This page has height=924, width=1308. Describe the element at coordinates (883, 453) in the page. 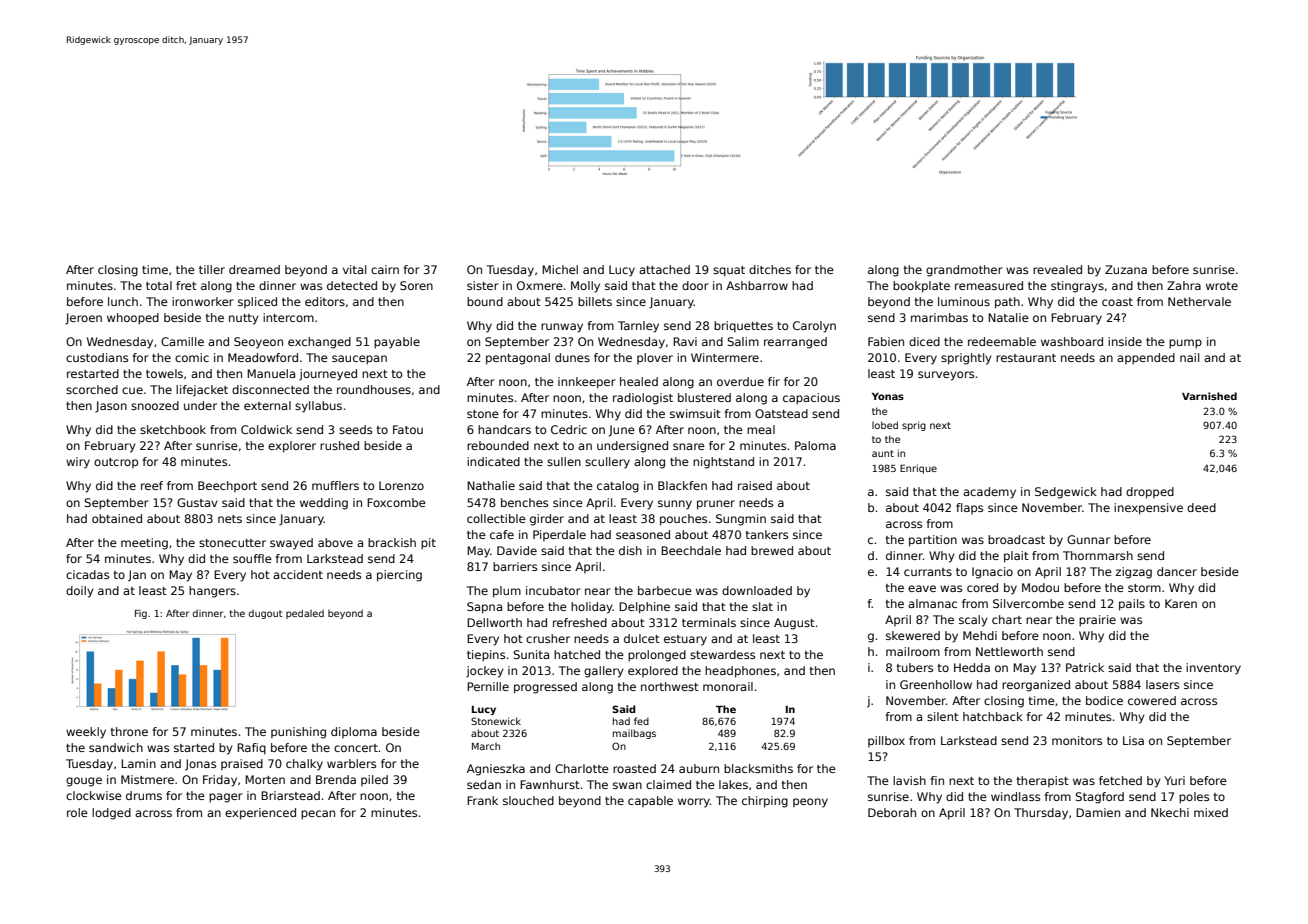

I see `aunt` at that location.
